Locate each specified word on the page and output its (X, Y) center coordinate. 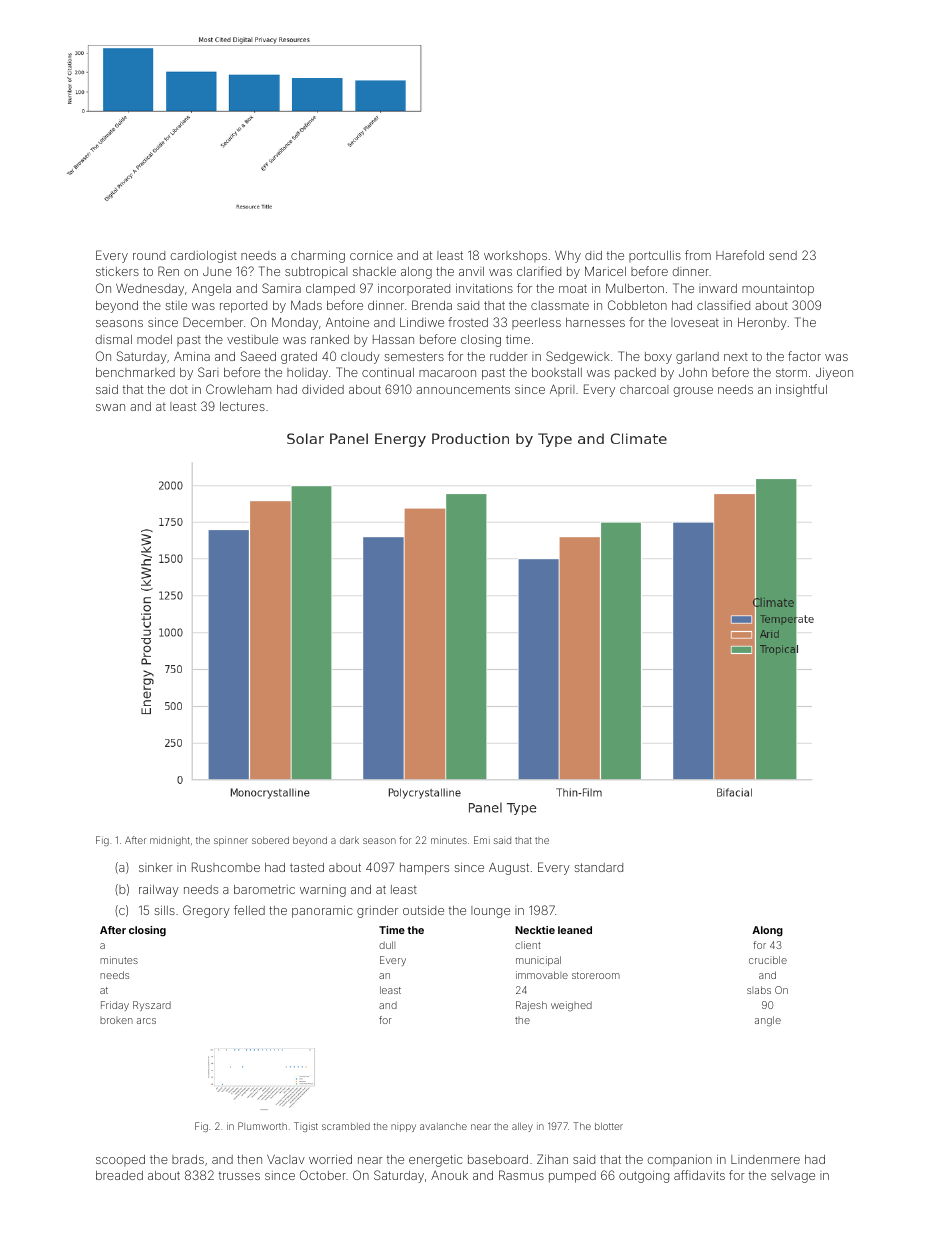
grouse (693, 392)
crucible (768, 960)
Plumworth (262, 1126)
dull (387, 945)
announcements (463, 389)
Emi (482, 840)
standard (599, 867)
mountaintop (778, 290)
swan (110, 407)
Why (568, 257)
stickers (117, 271)
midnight (170, 841)
